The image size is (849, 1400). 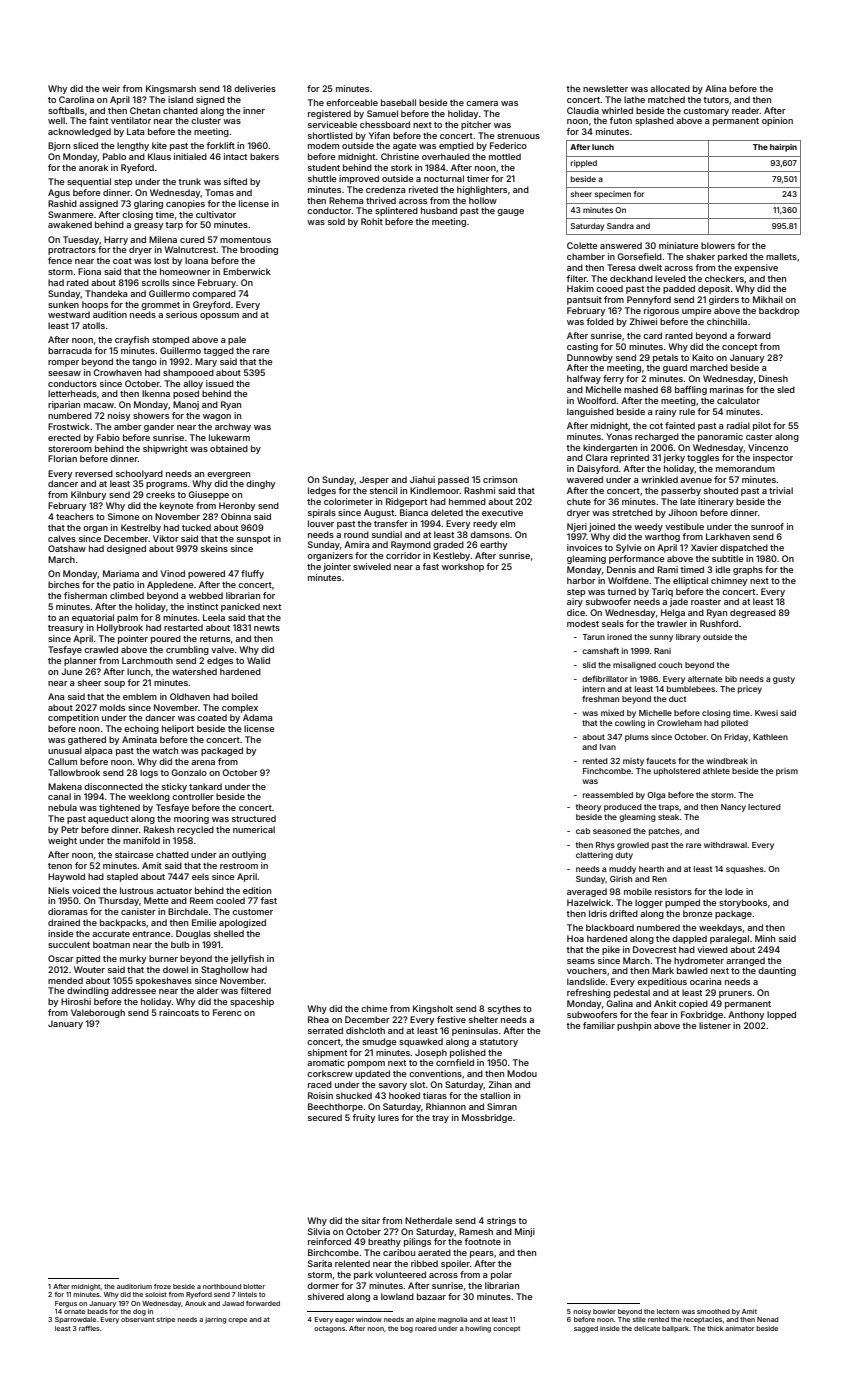 What do you see at coordinates (62, 203) in the screenshot?
I see `Rashid` at bounding box center [62, 203].
